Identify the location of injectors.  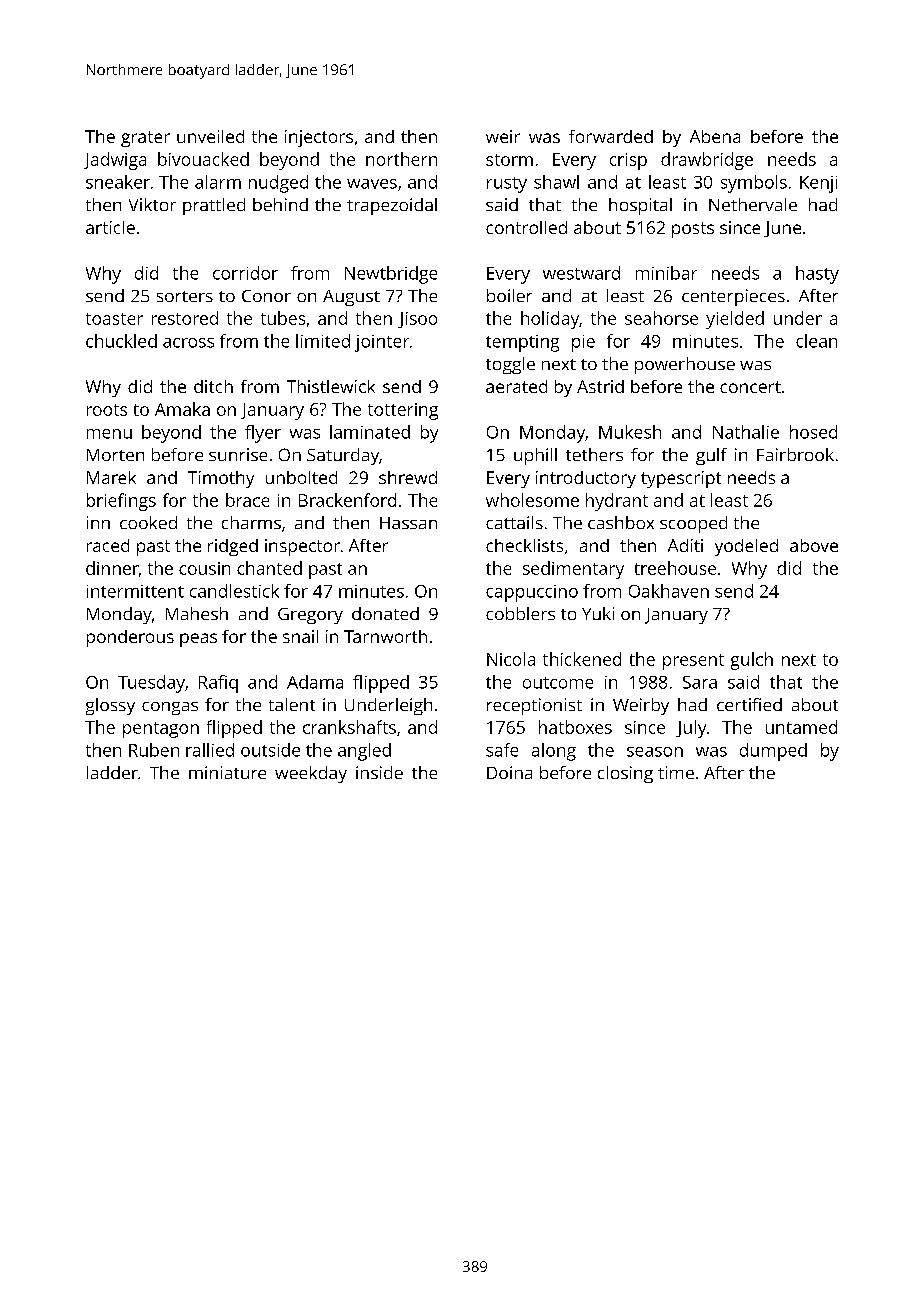
(319, 138).
